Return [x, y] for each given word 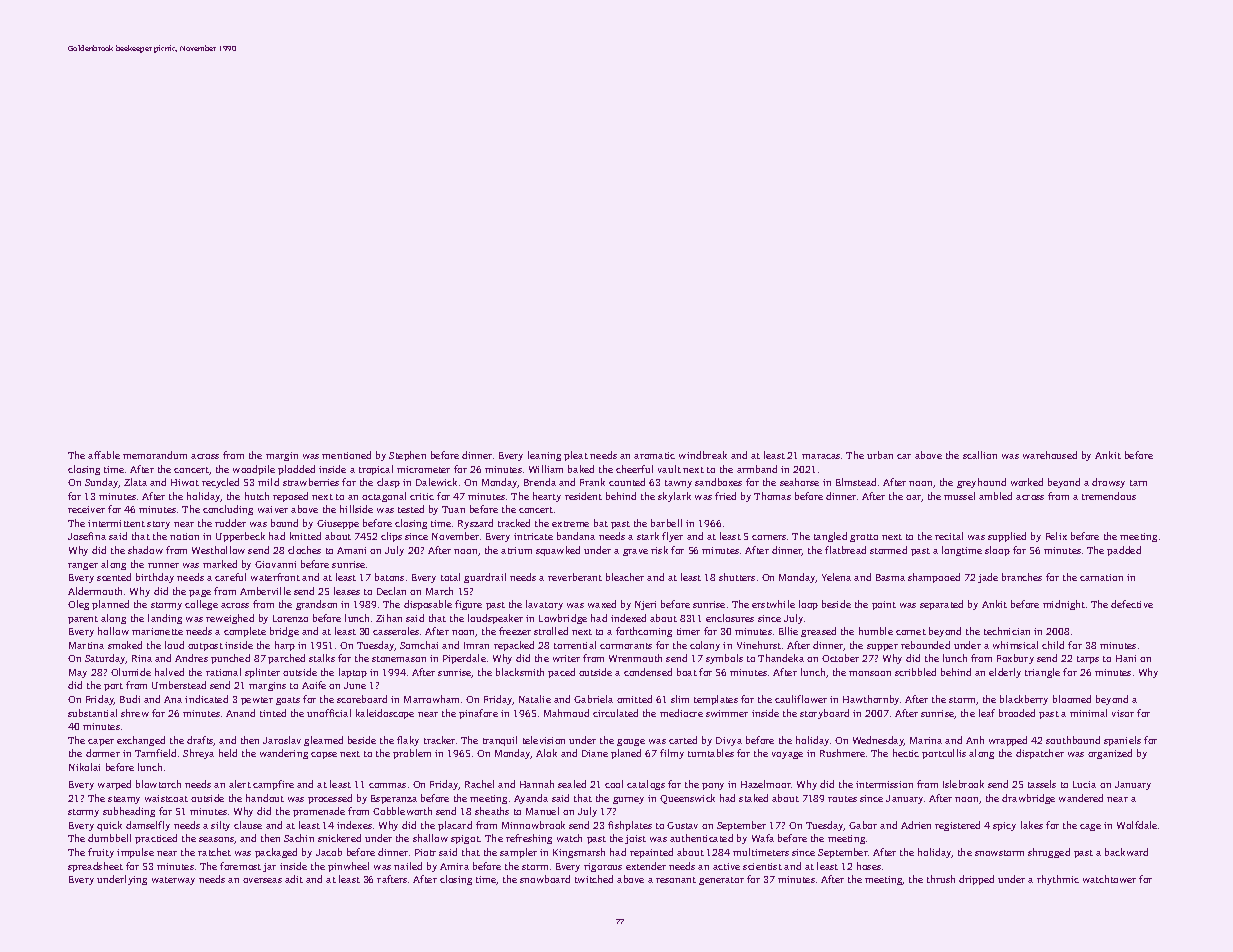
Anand [240, 713]
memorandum [155, 455]
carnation [1101, 577]
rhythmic [1058, 880]
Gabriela [593, 699]
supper [882, 647]
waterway [173, 881]
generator [721, 881]
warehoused [1050, 455]
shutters [737, 577]
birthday [155, 578]
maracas [821, 456]
